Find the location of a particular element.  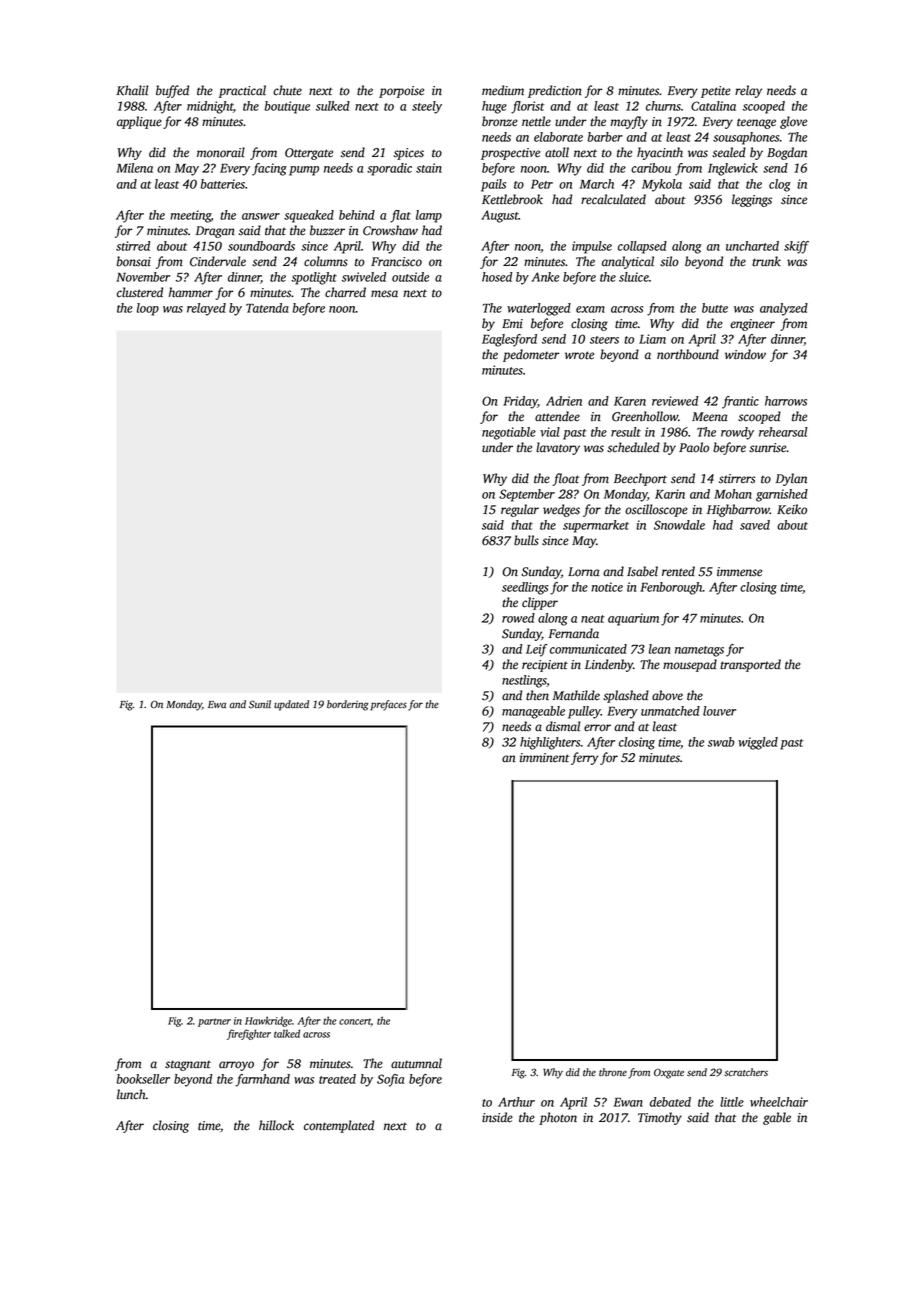

seedlings is located at coordinates (525, 588).
